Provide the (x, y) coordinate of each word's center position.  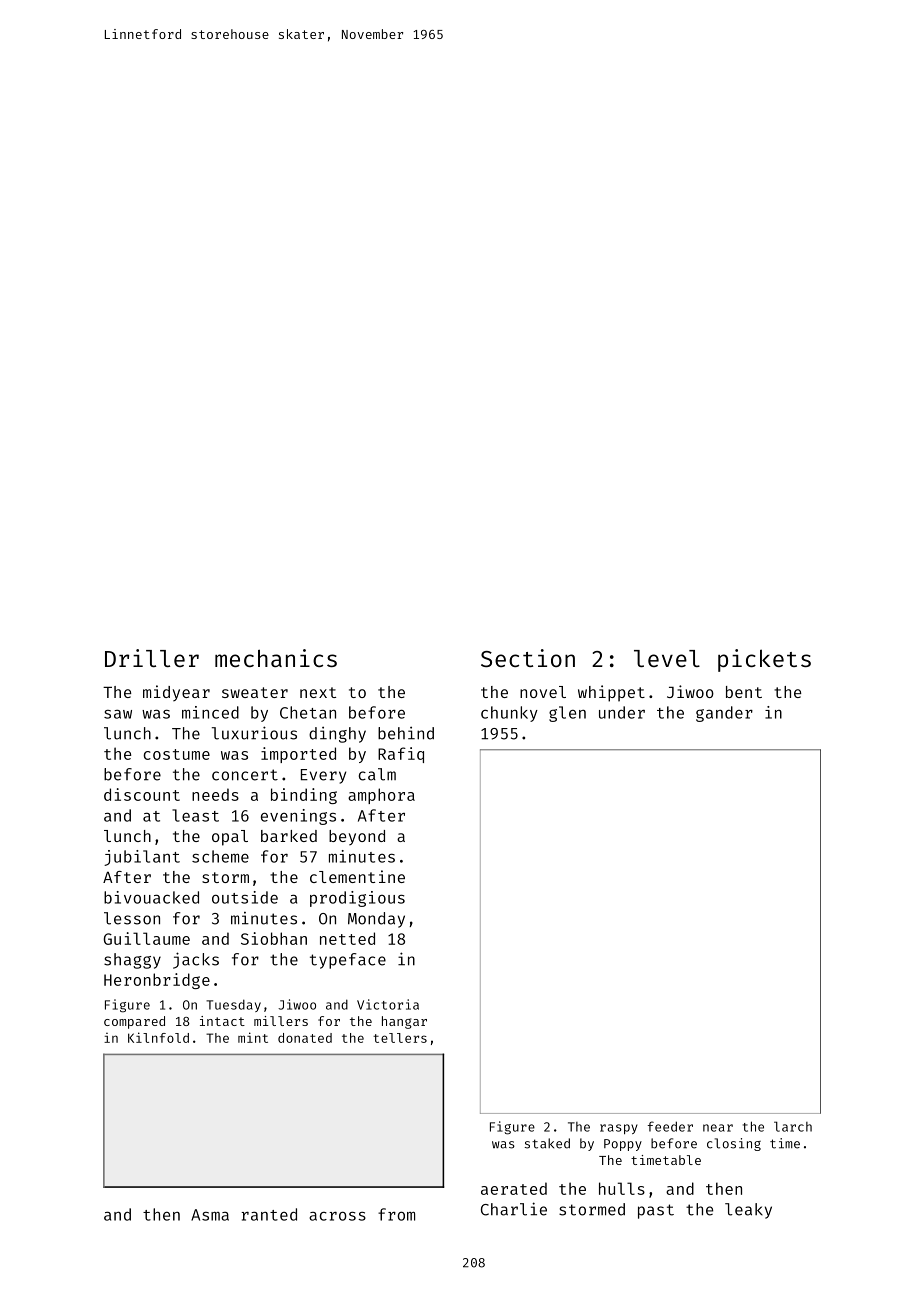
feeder (670, 1126)
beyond (357, 837)
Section (528, 658)
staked (547, 1143)
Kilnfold (158, 1037)
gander (724, 714)
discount (142, 794)
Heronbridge (157, 981)
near (718, 1128)
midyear (176, 693)
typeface (348, 961)
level (667, 658)
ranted (269, 1214)
